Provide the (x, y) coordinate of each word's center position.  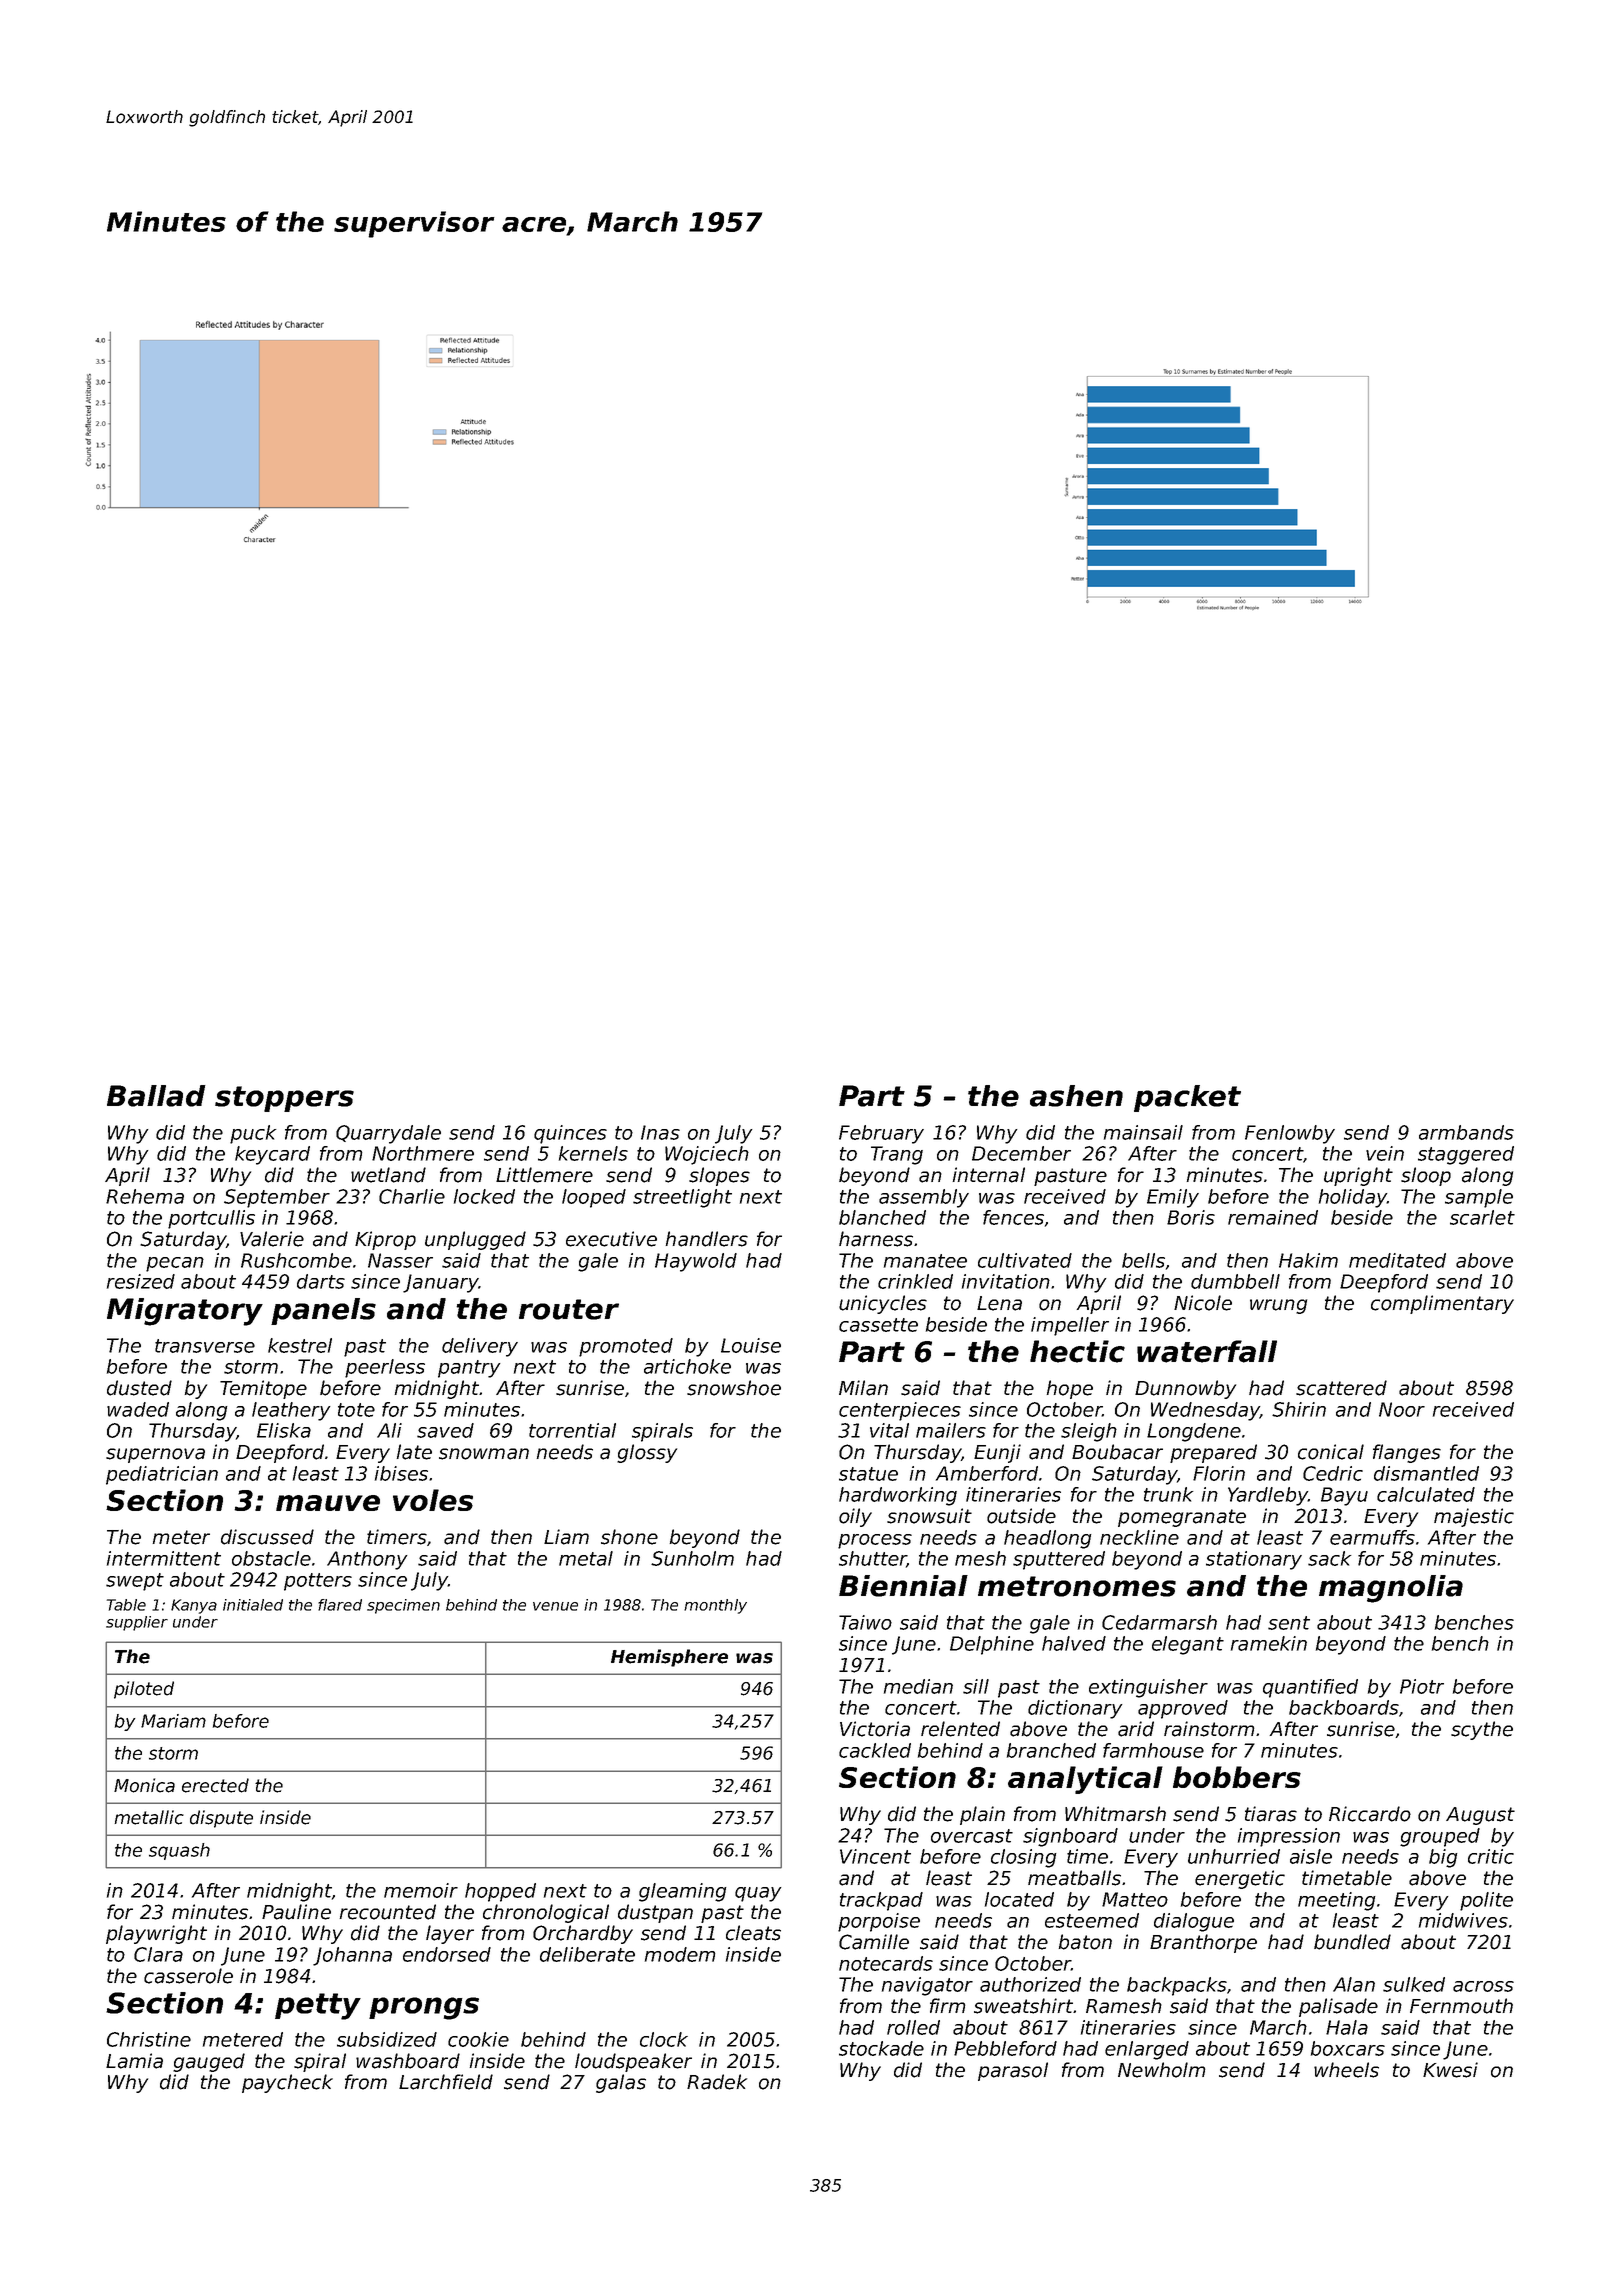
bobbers (1237, 1777)
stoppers (284, 1099)
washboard (408, 2061)
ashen (1076, 1096)
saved (445, 1430)
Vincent (875, 1856)
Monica (144, 1785)
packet (1187, 1098)
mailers (951, 1430)
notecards (886, 1963)
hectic (1077, 1351)
